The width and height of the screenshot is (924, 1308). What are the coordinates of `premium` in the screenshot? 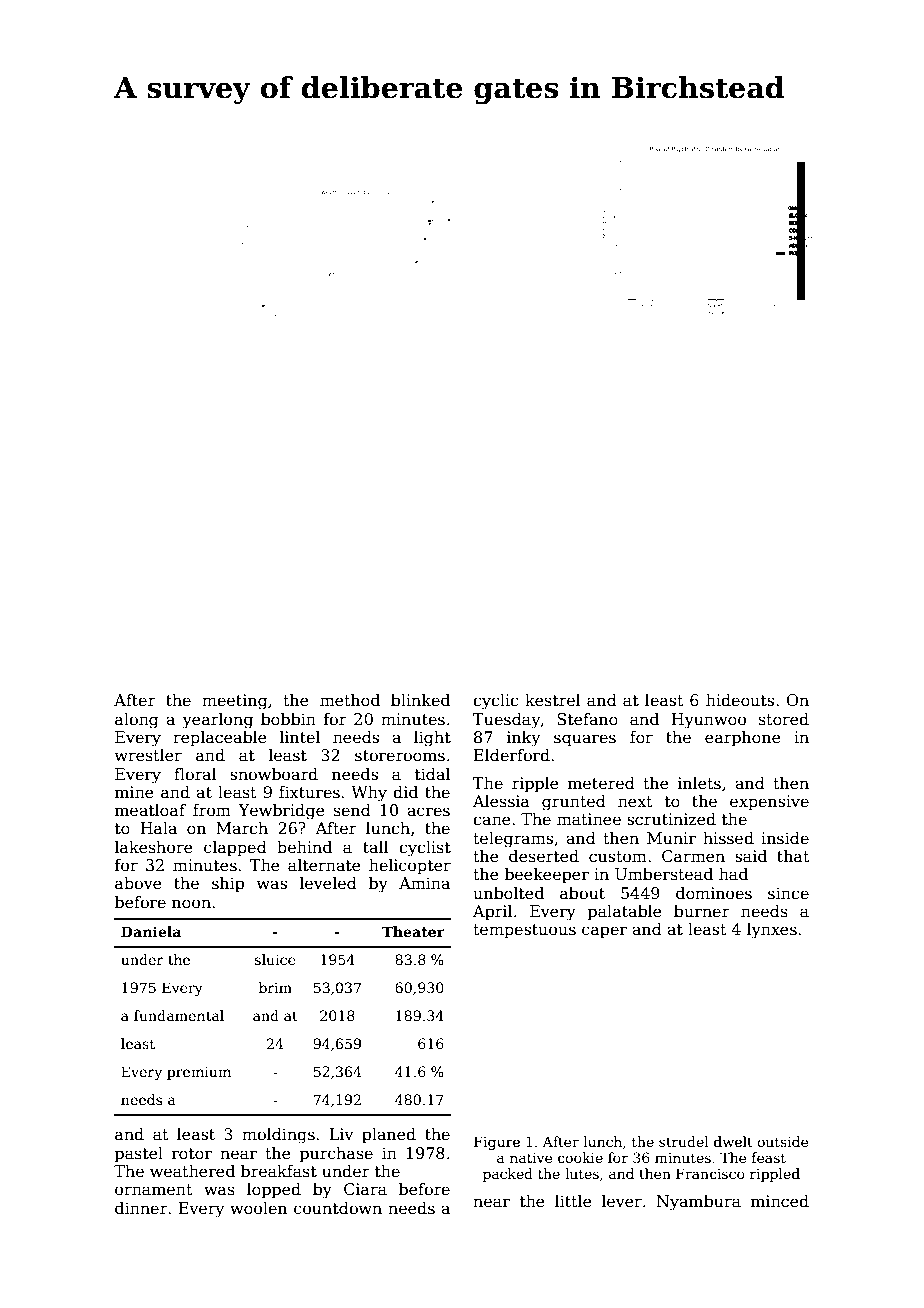 It's located at (199, 1073).
